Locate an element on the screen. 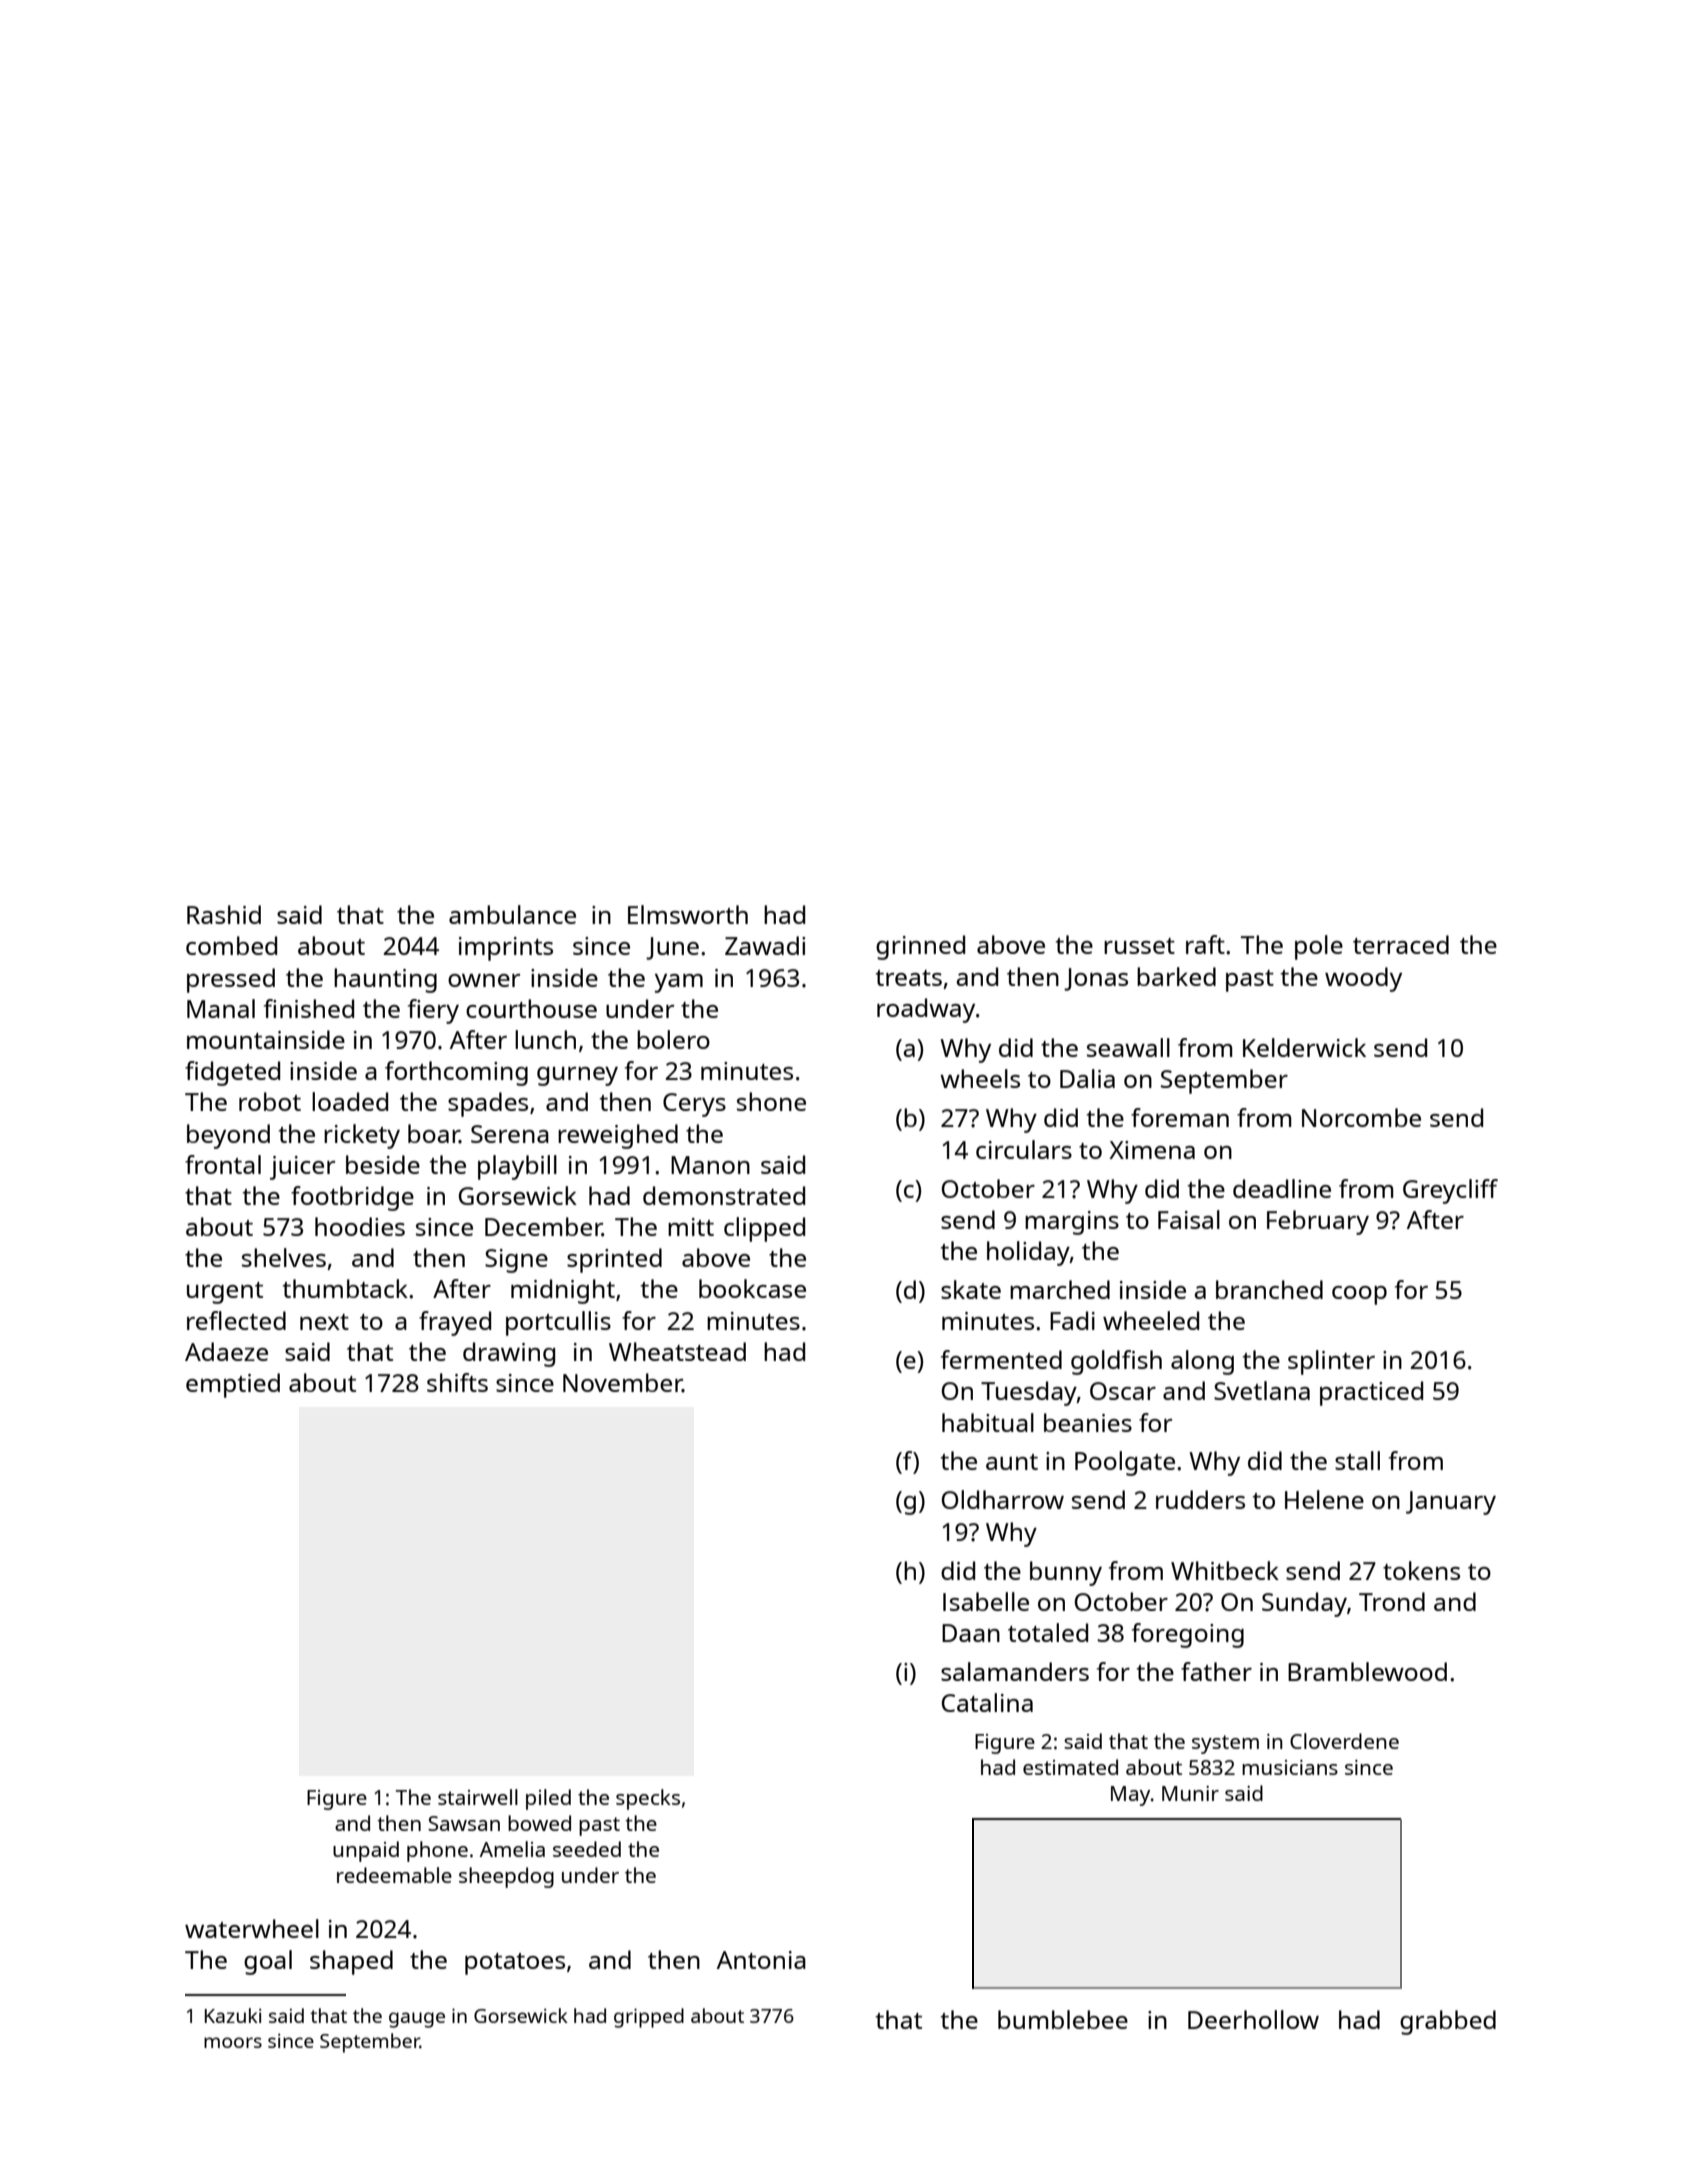 This screenshot has width=1683, height=2178. Norcombe is located at coordinates (1361, 1117).
